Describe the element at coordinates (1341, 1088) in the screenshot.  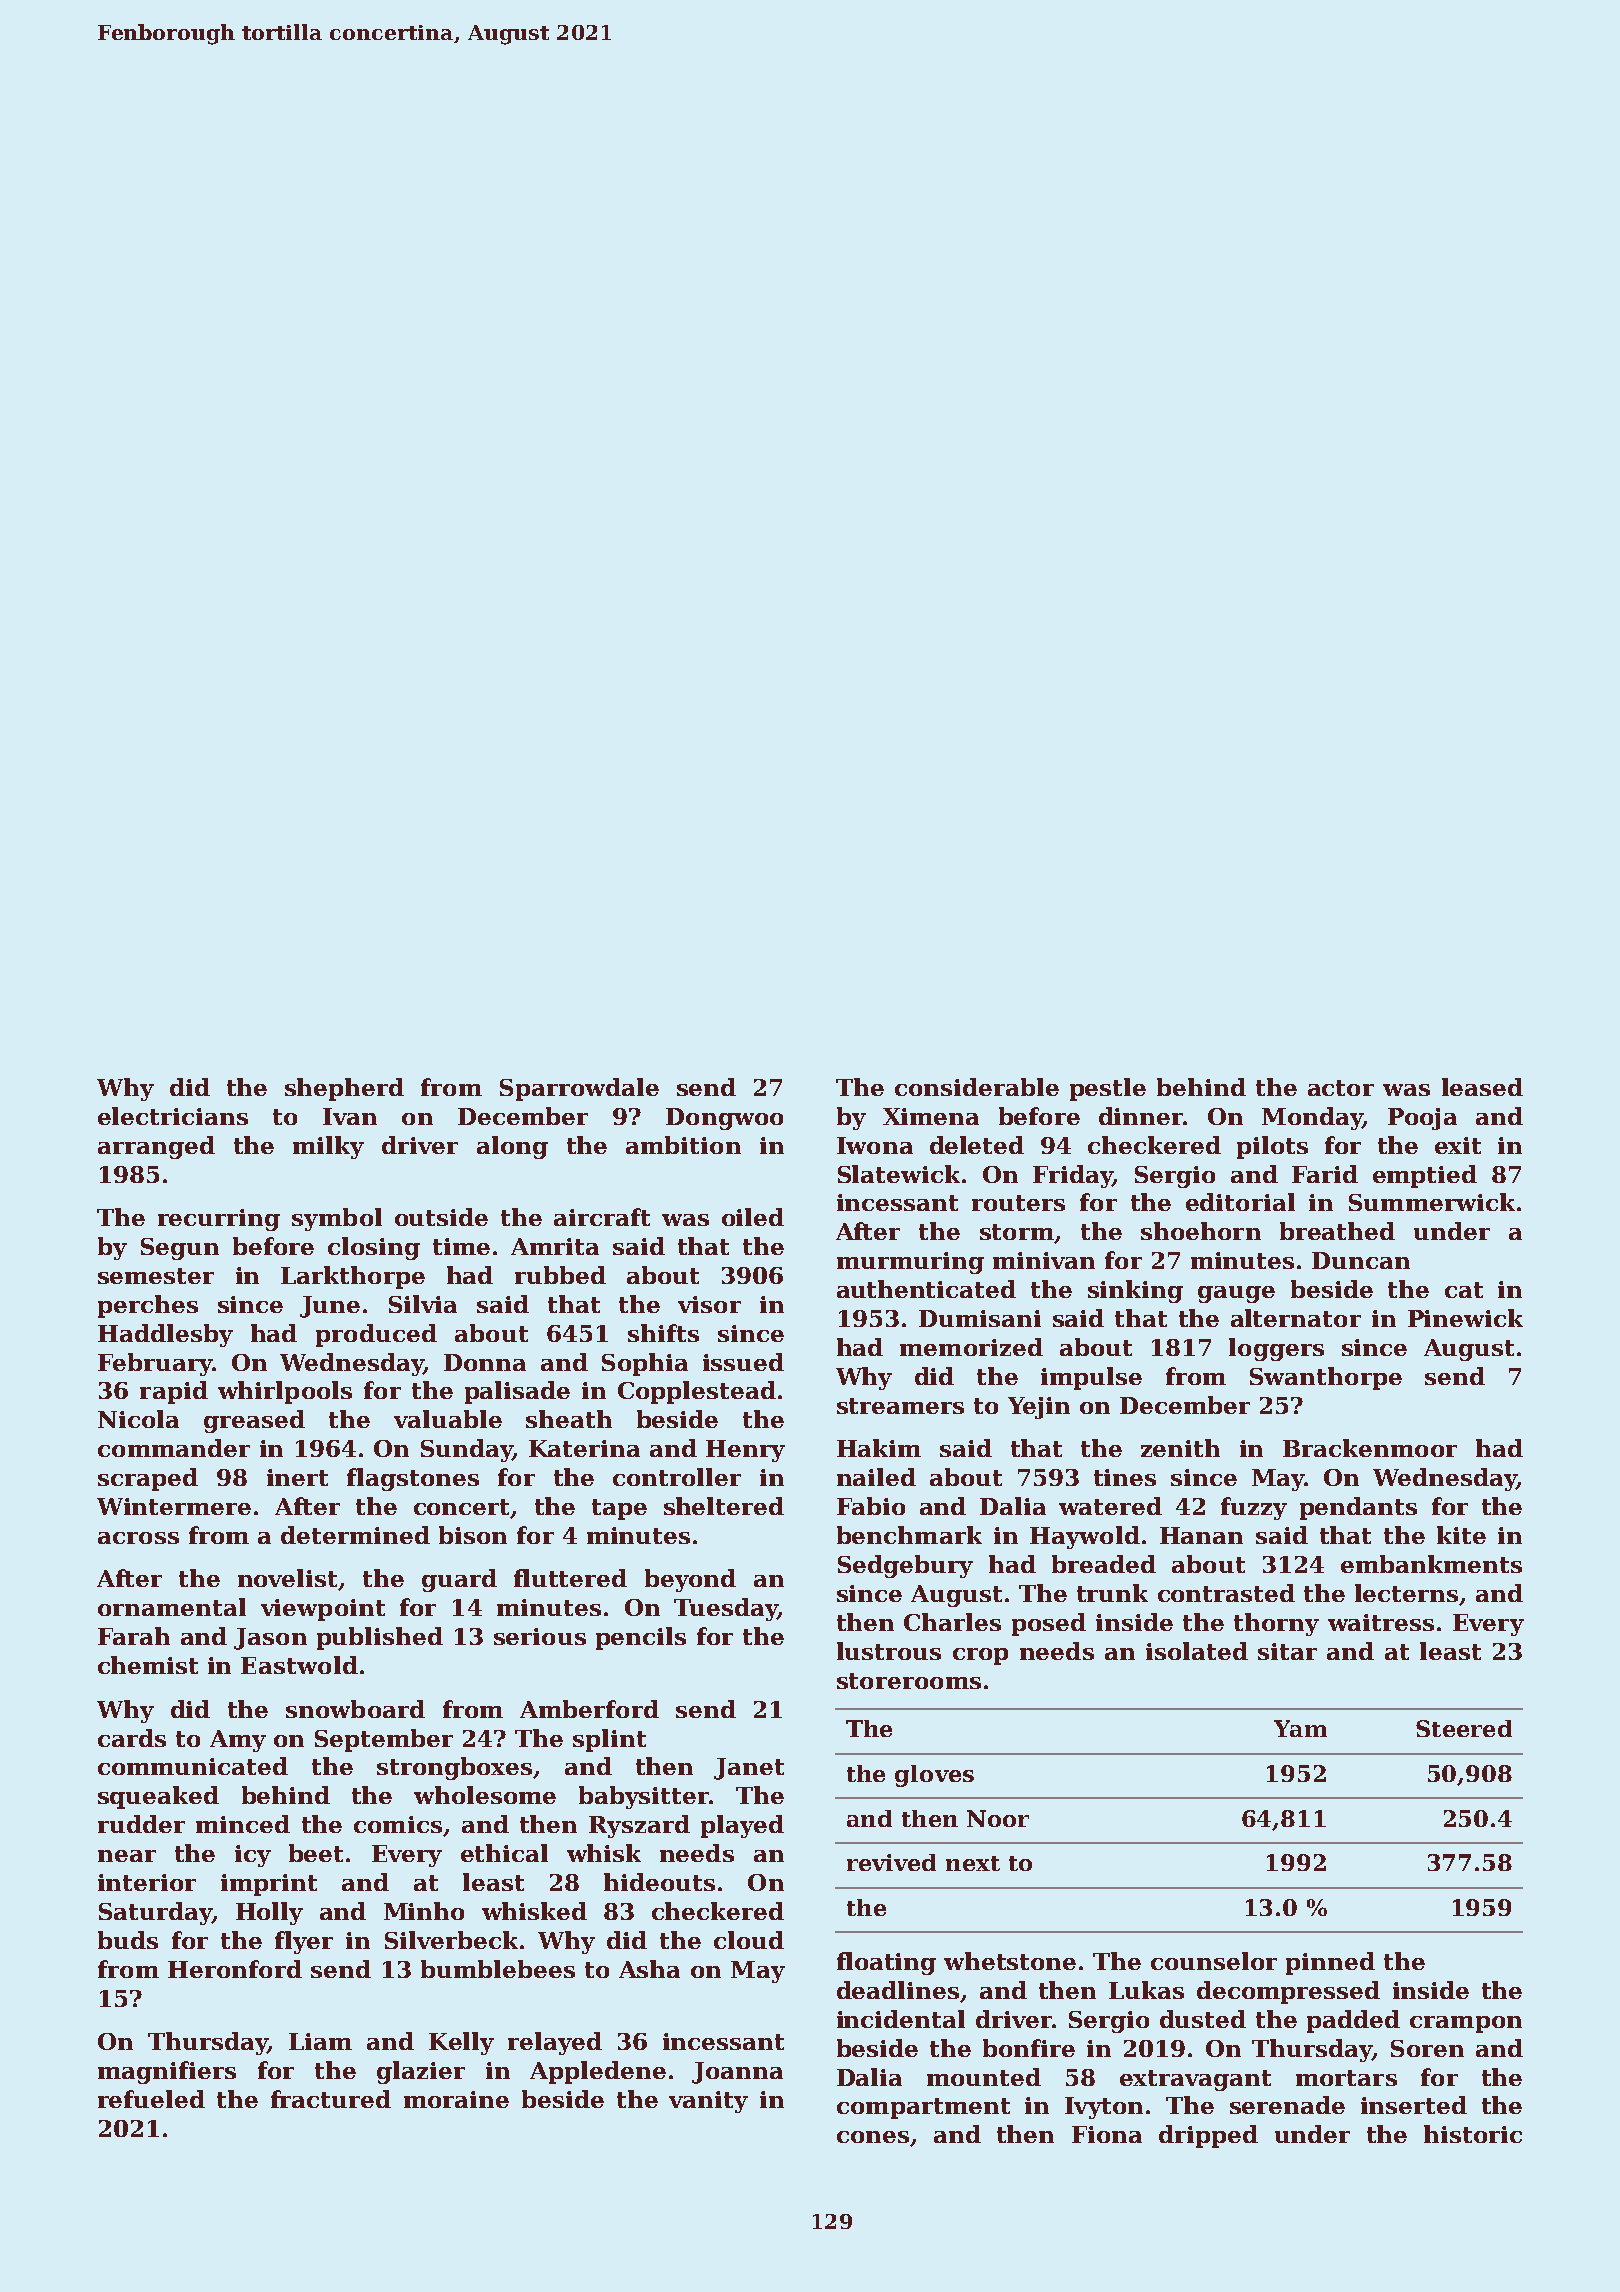
I see `actor` at that location.
